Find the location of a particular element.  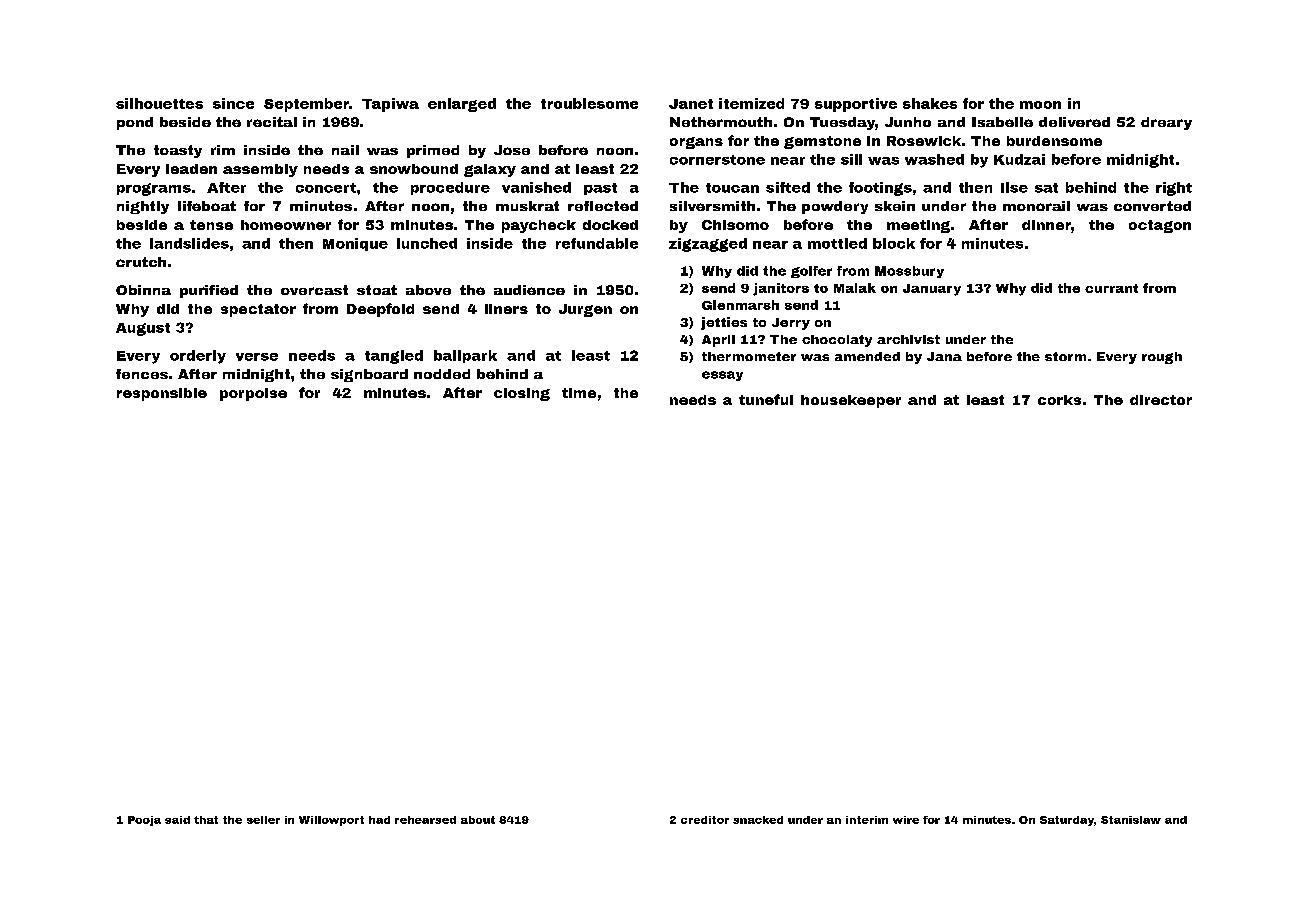

Ilse is located at coordinates (1014, 187).
